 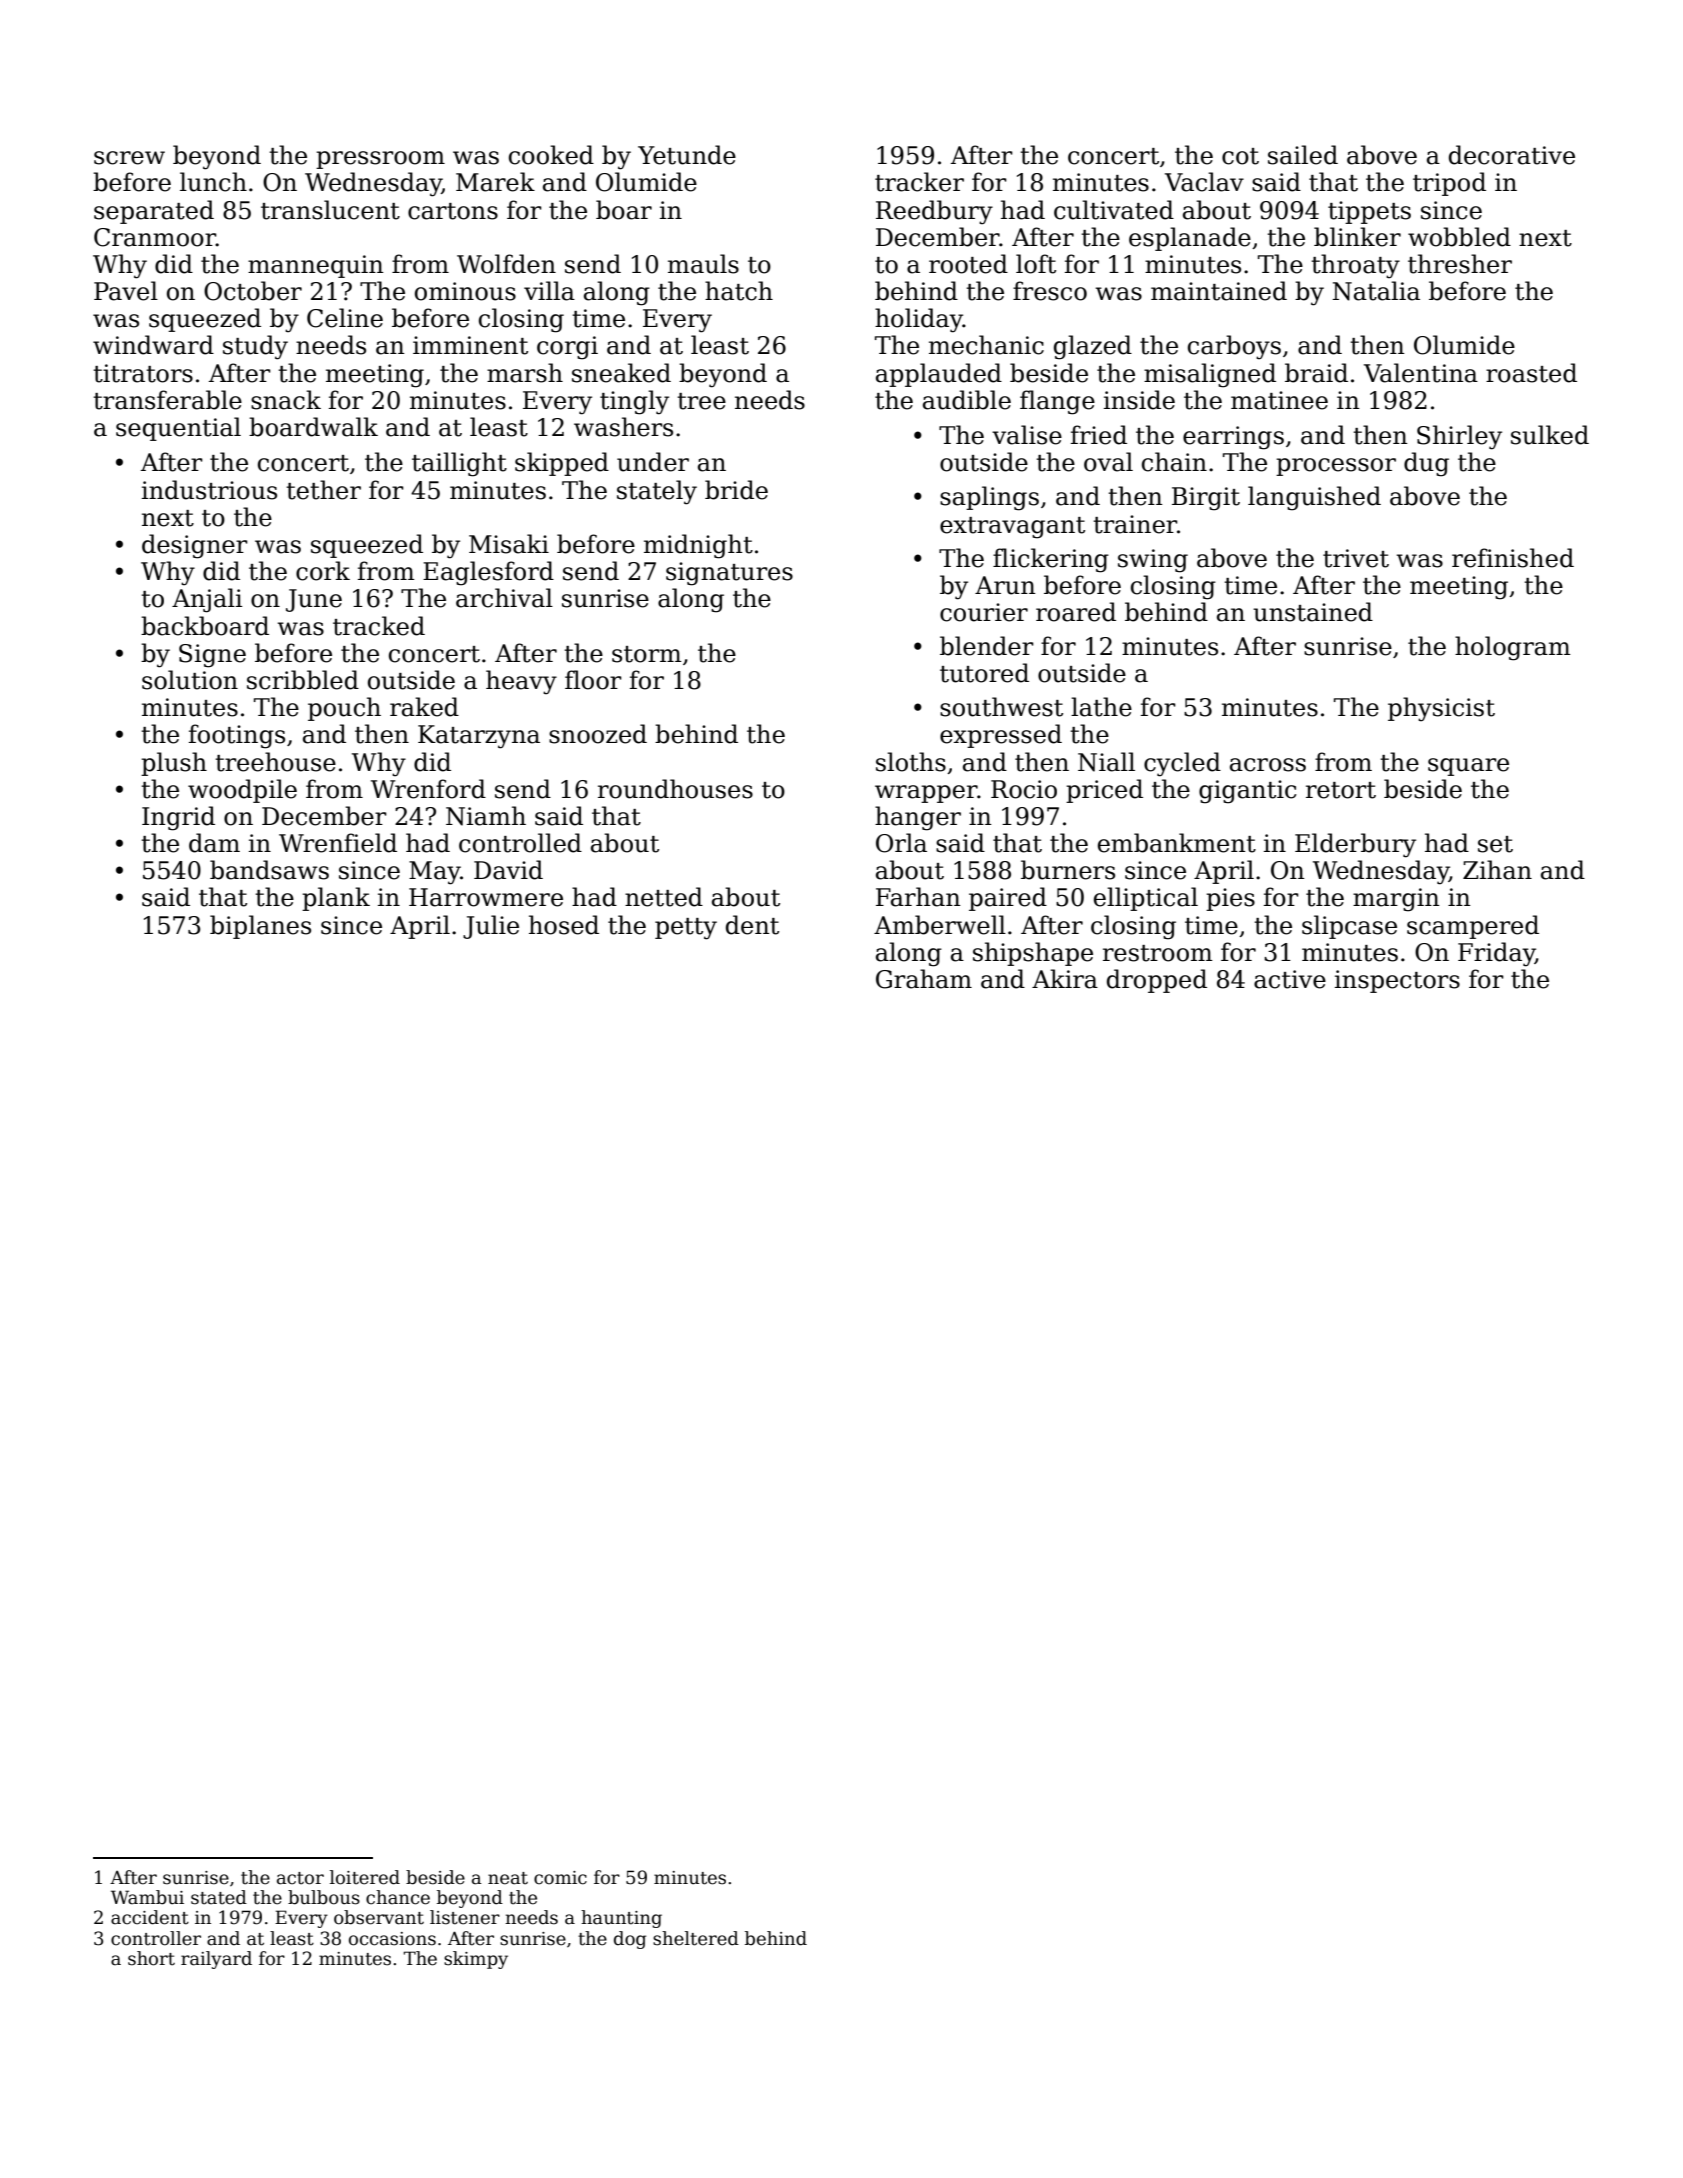 What do you see at coordinates (924, 979) in the document?
I see `Graham` at bounding box center [924, 979].
